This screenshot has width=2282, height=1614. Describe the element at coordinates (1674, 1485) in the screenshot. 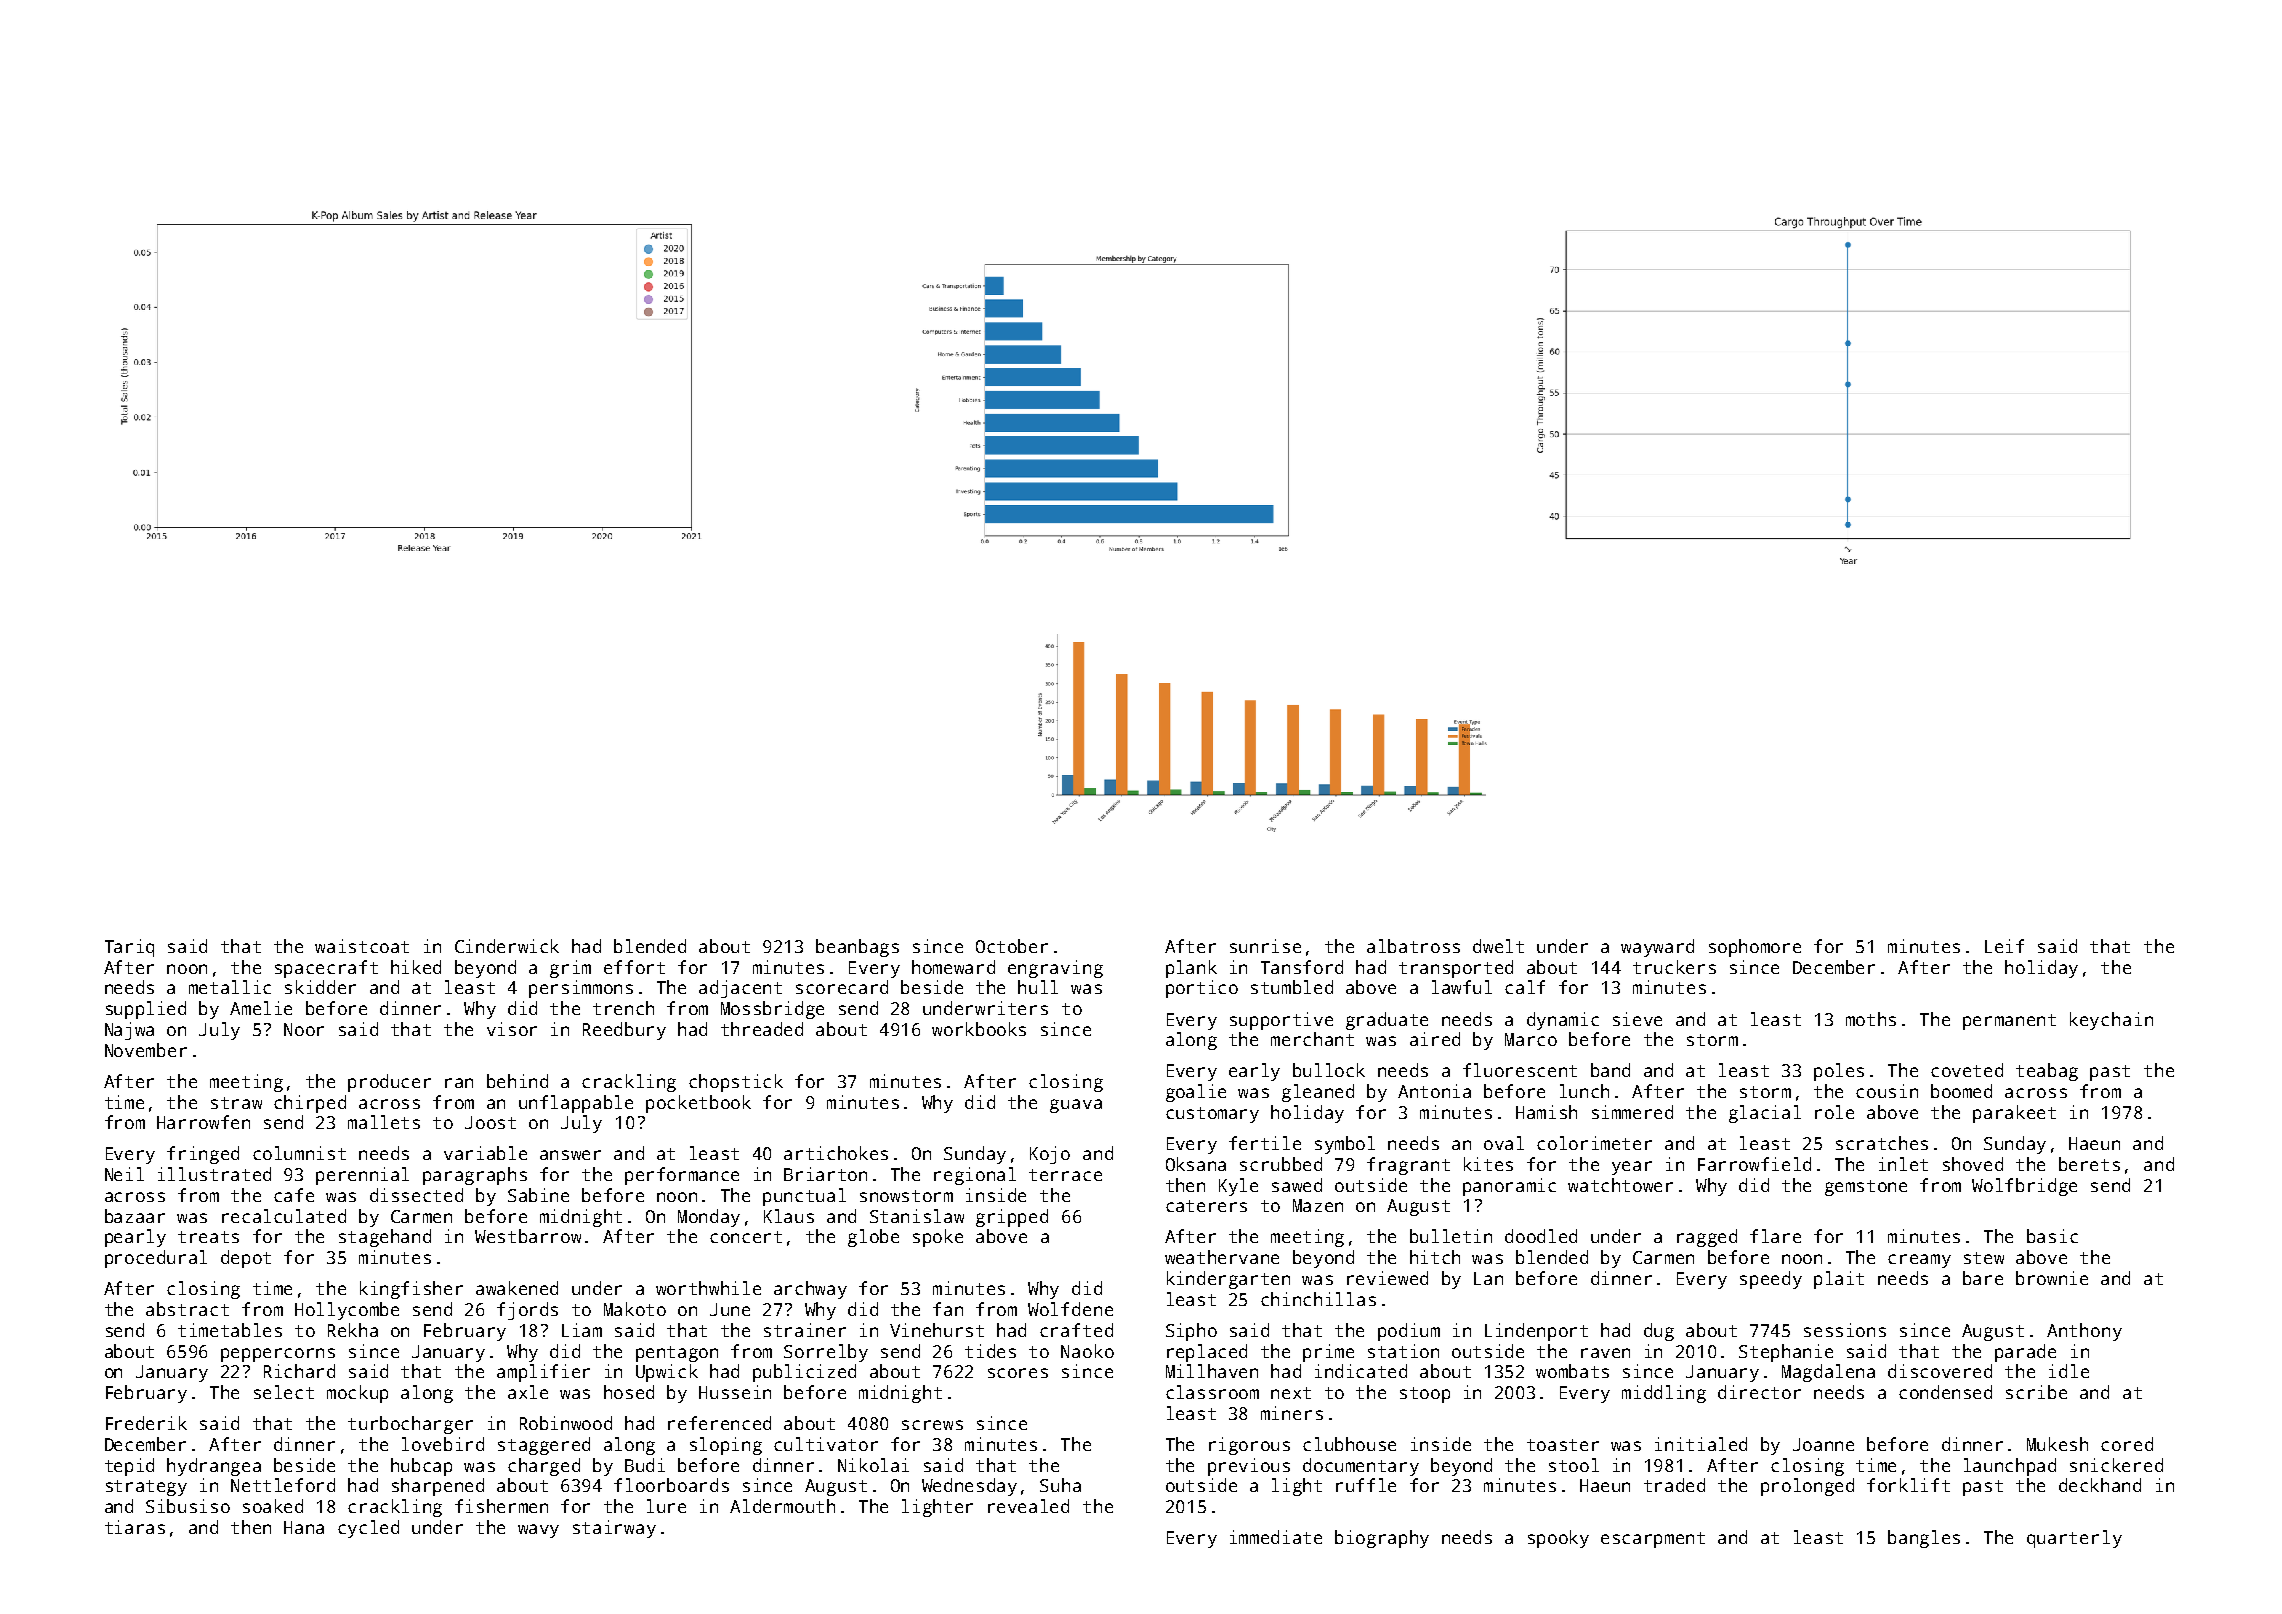

I see `traded` at that location.
